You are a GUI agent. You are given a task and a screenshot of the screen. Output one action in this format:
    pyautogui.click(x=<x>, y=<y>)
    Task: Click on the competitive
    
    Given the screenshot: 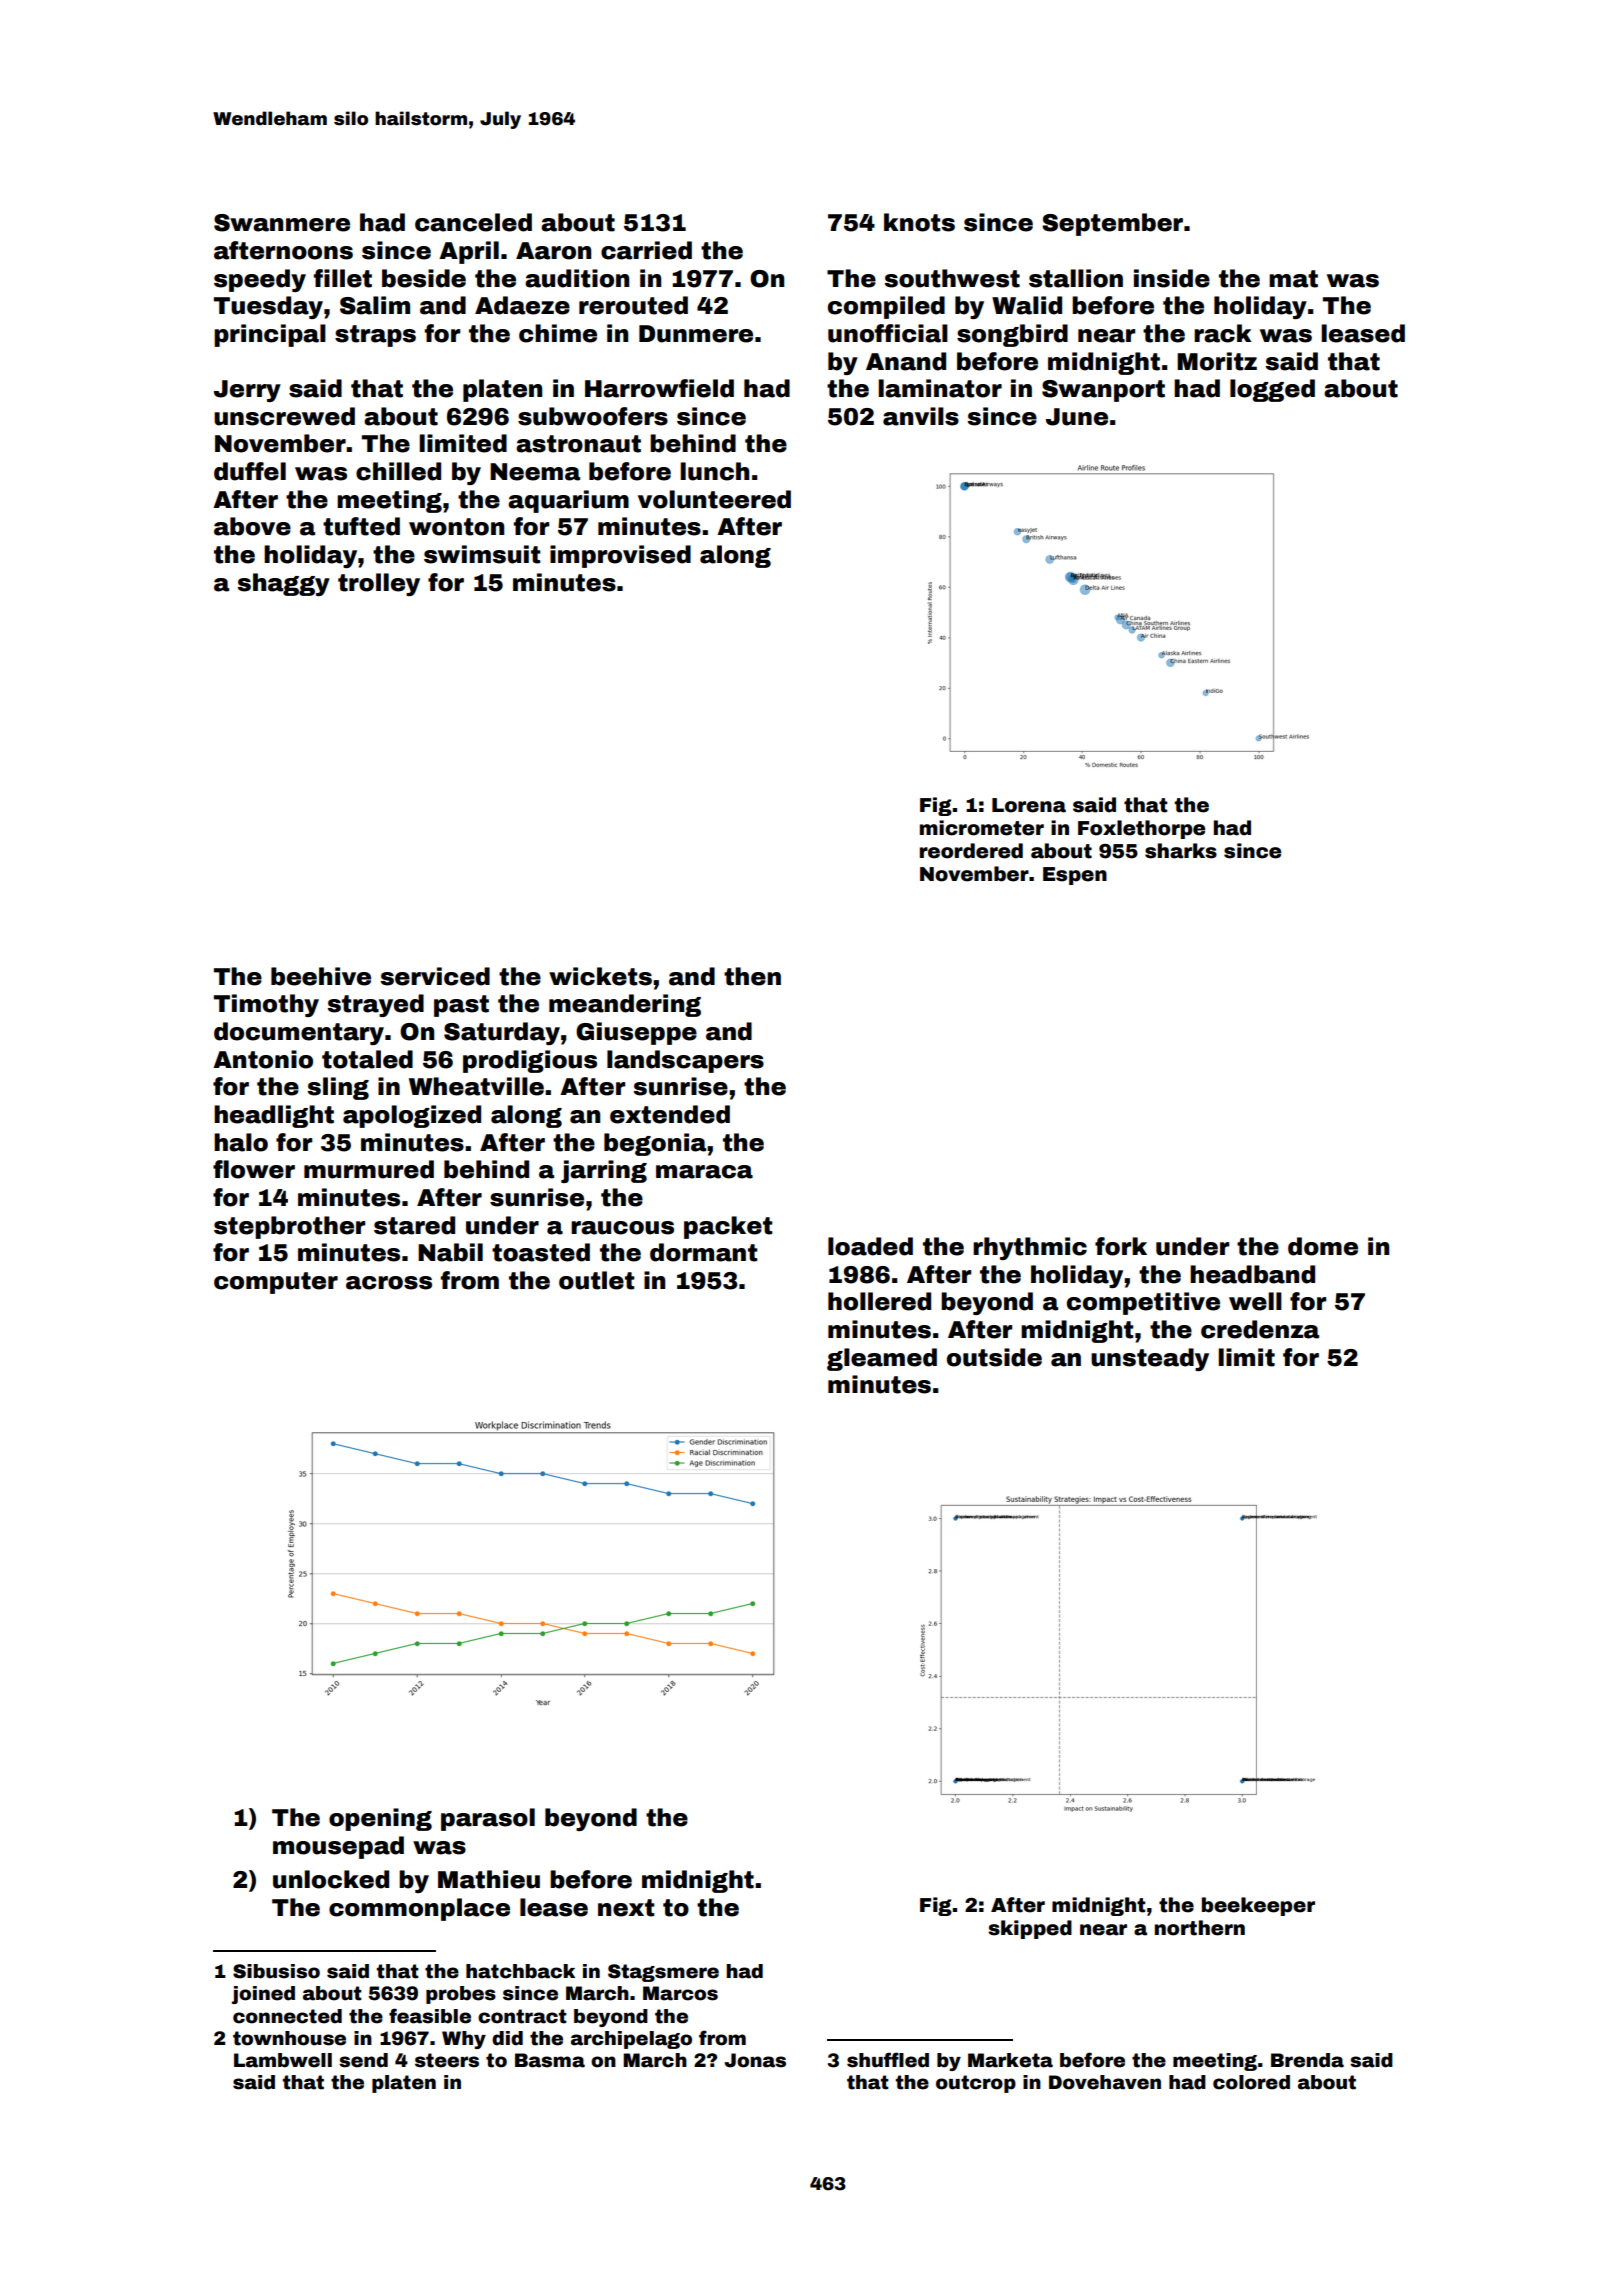 What is the action you would take?
    pyautogui.click(x=1143, y=1303)
